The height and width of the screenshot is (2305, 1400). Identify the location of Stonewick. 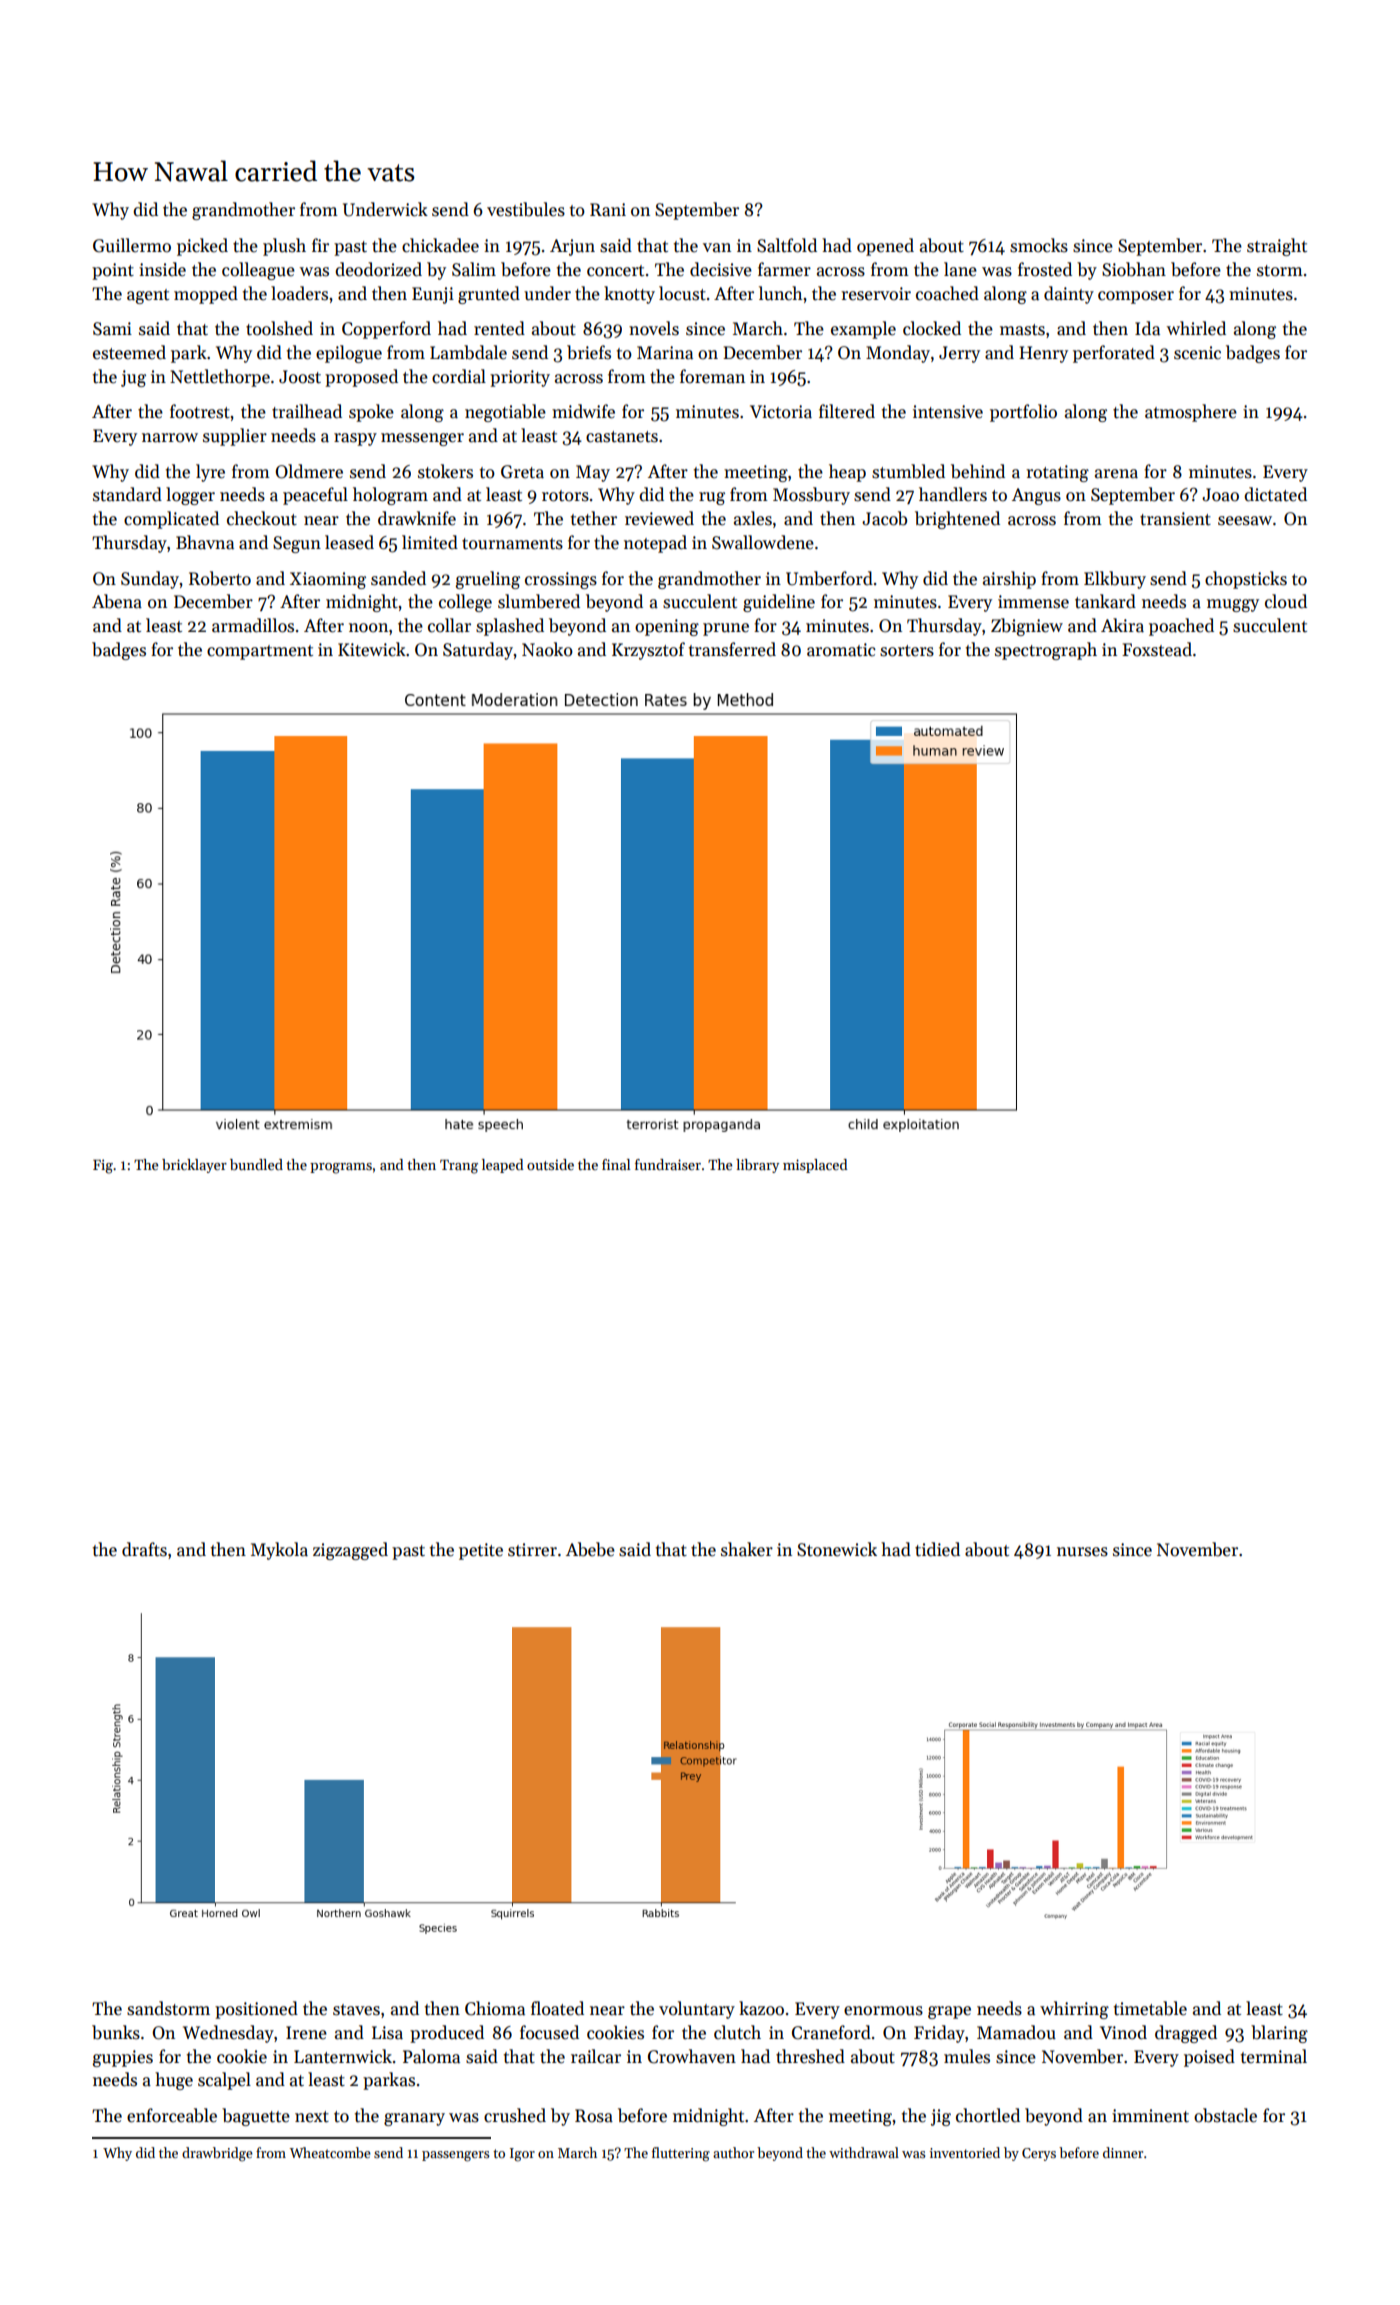
(837, 1549).
